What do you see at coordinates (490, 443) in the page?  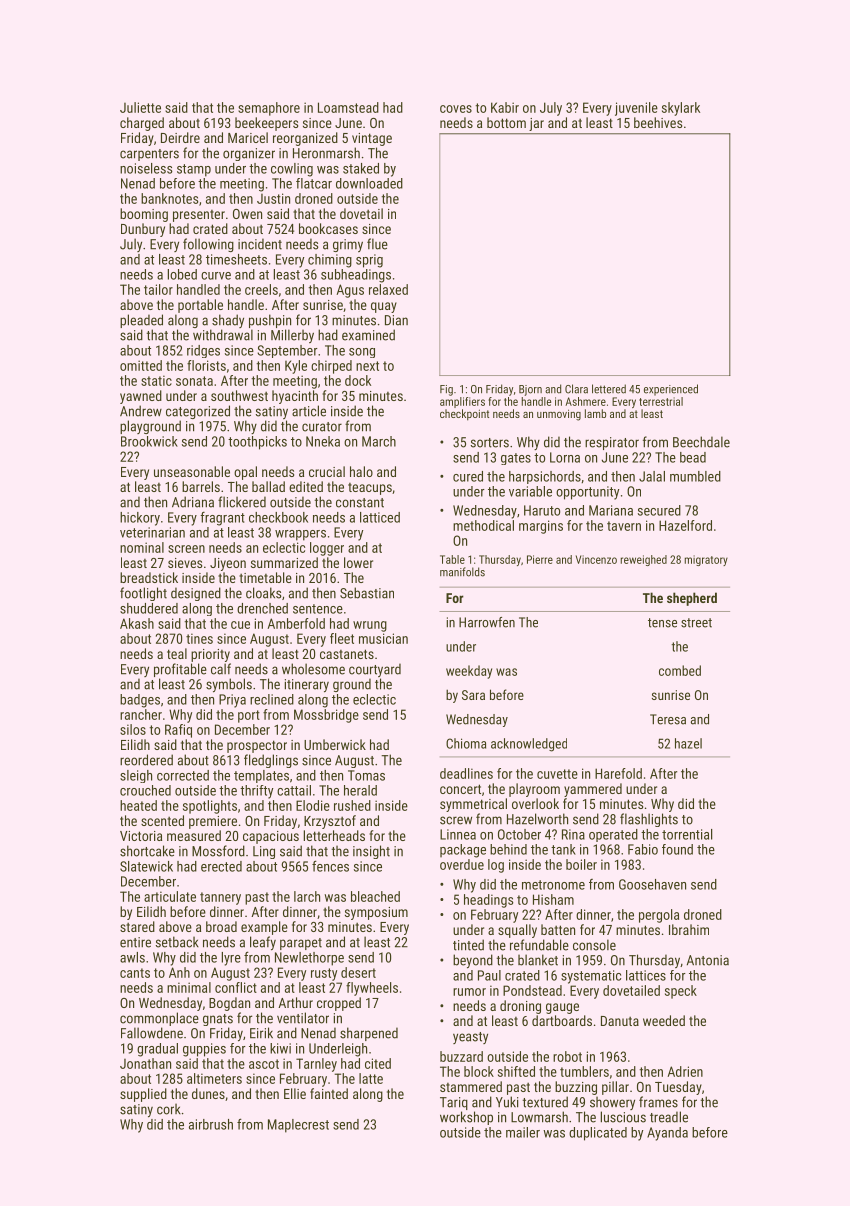 I see `sorters` at bounding box center [490, 443].
